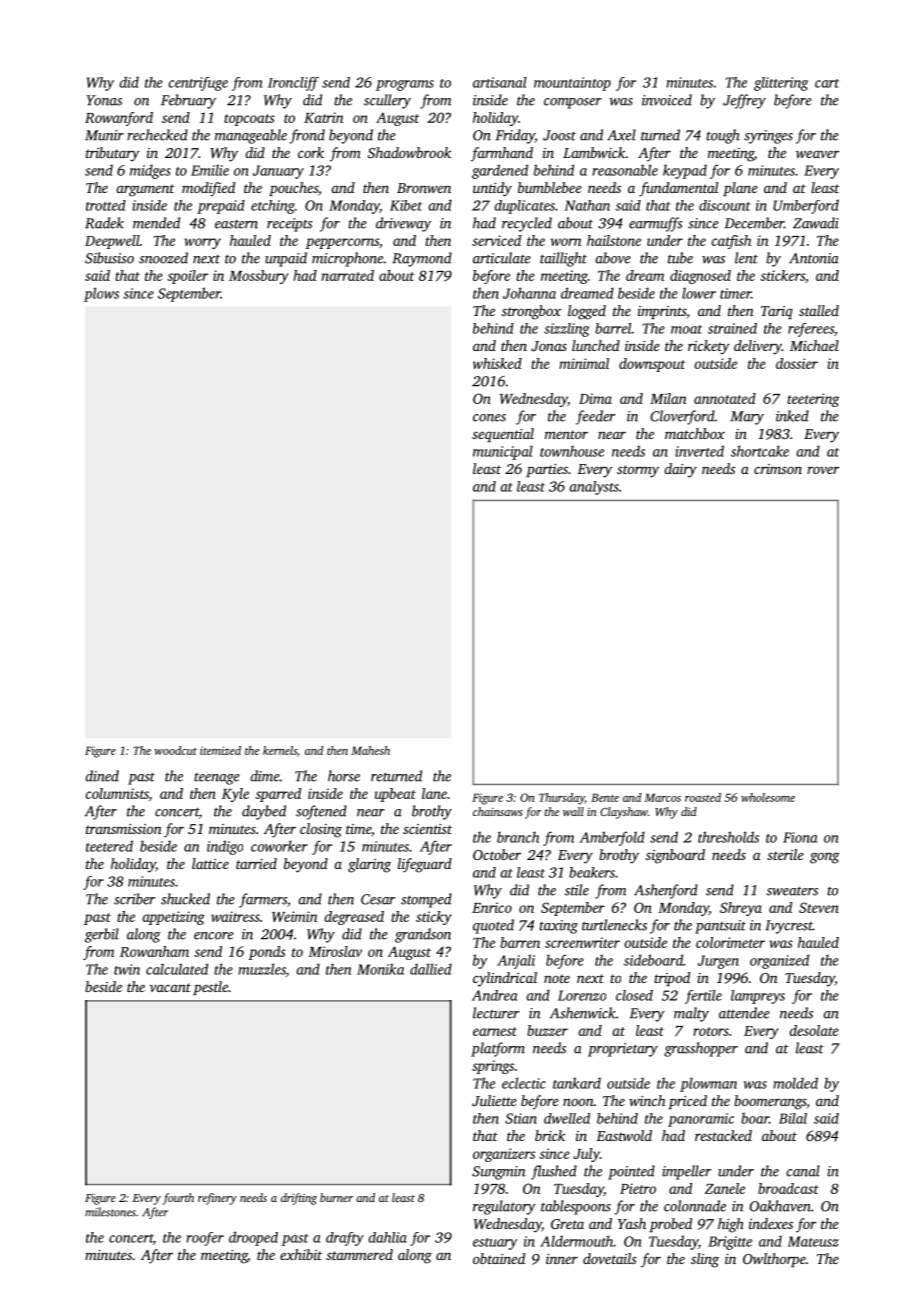 Image resolution: width=924 pixels, height=1308 pixels. Describe the element at coordinates (547, 470) in the screenshot. I see `parties` at that location.
